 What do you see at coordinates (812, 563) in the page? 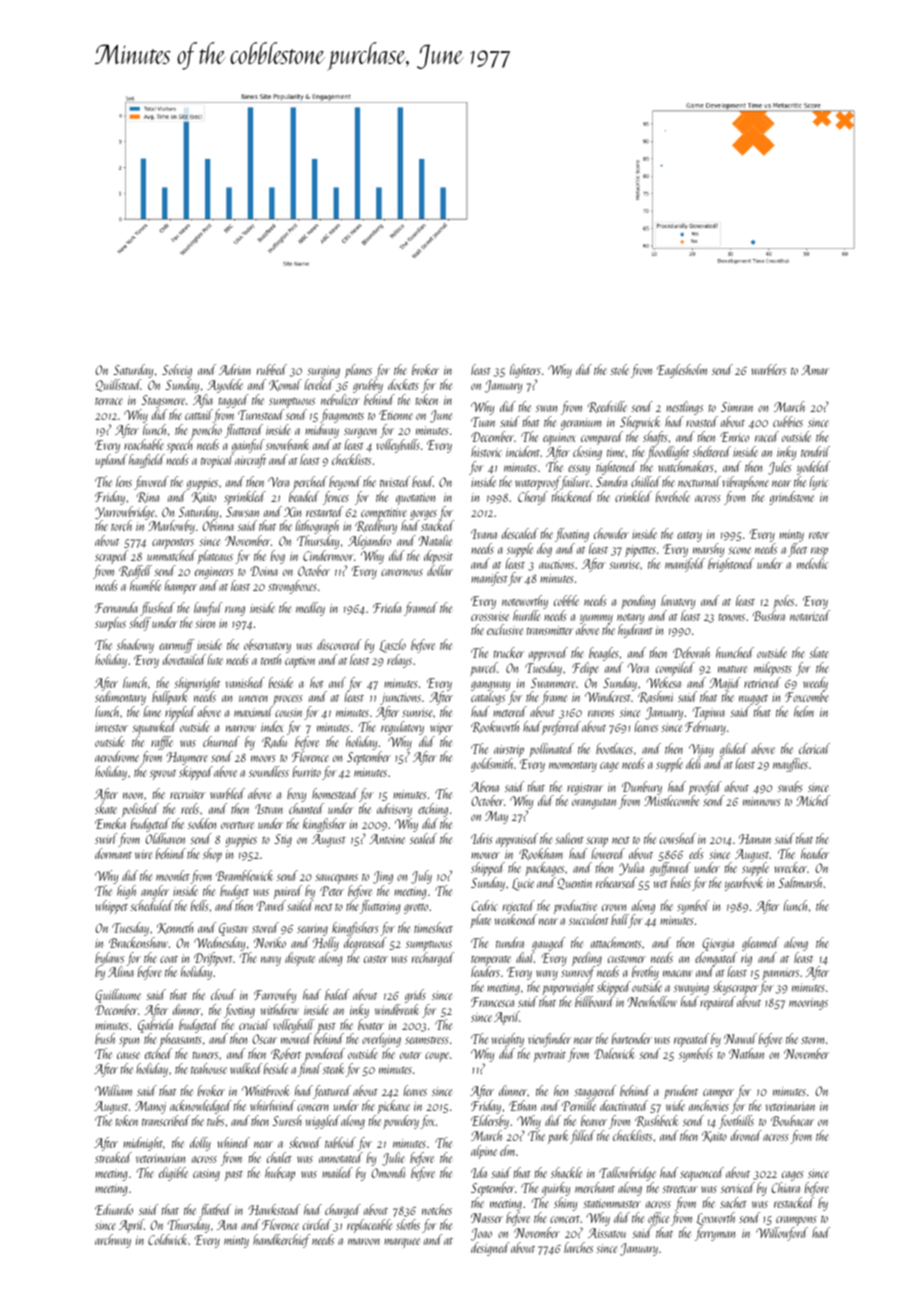
I see `melodic` at bounding box center [812, 563].
